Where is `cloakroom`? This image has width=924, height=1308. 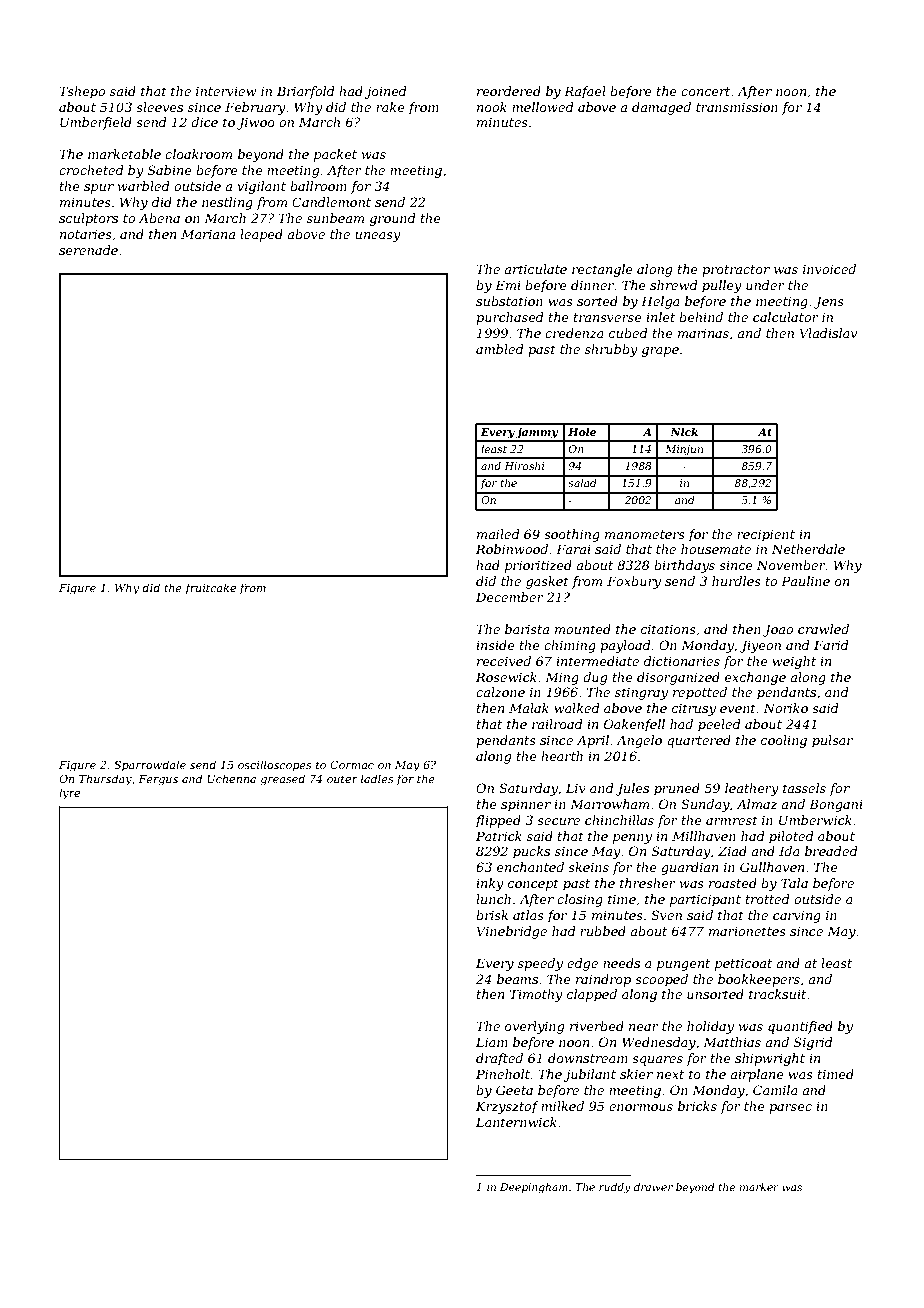
cloakroom is located at coordinates (198, 154).
